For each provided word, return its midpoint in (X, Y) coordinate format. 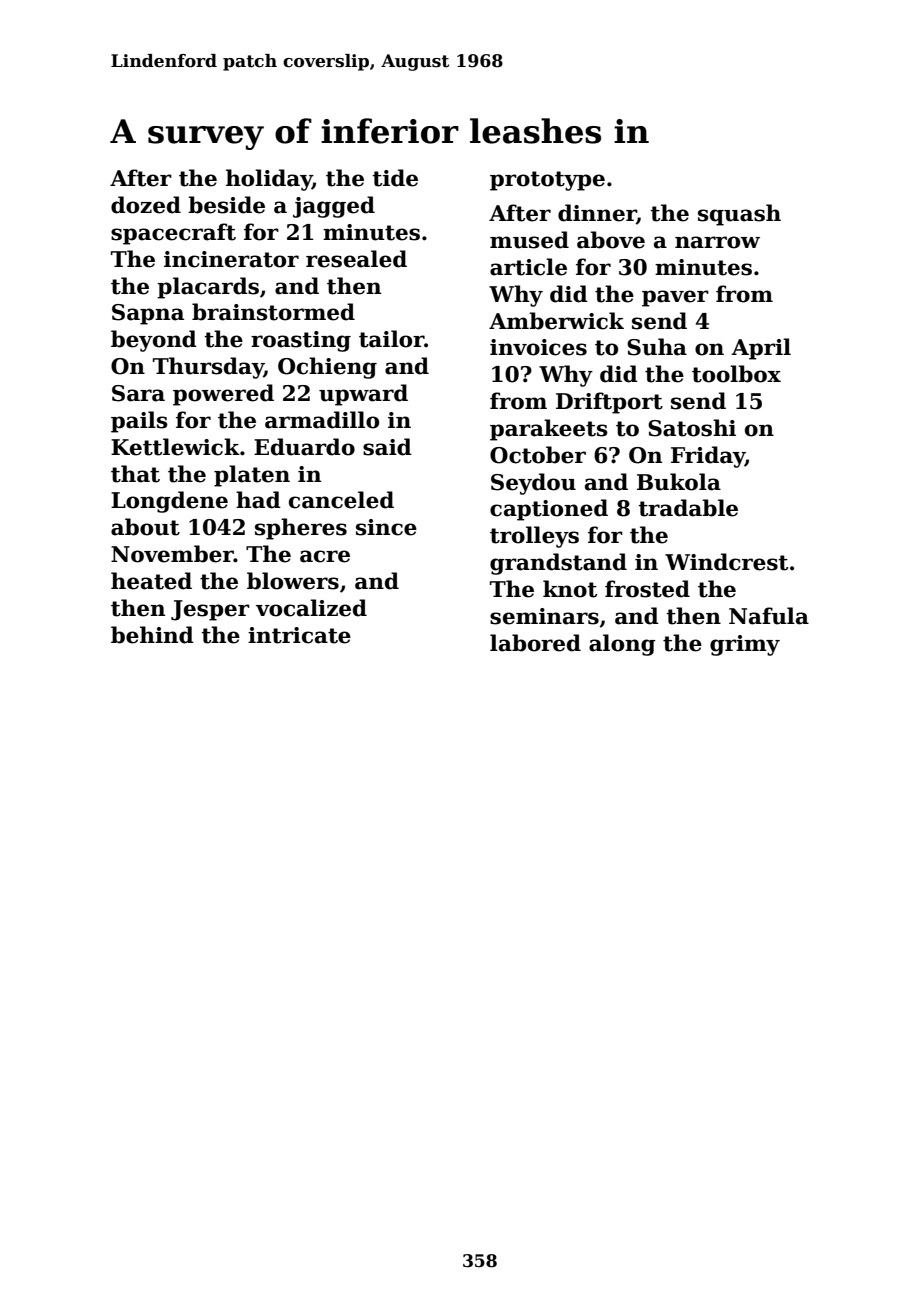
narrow (717, 242)
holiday (269, 180)
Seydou (533, 484)
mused (529, 240)
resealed (356, 259)
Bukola (679, 482)
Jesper (210, 610)
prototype (547, 181)
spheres (301, 529)
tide (395, 178)
